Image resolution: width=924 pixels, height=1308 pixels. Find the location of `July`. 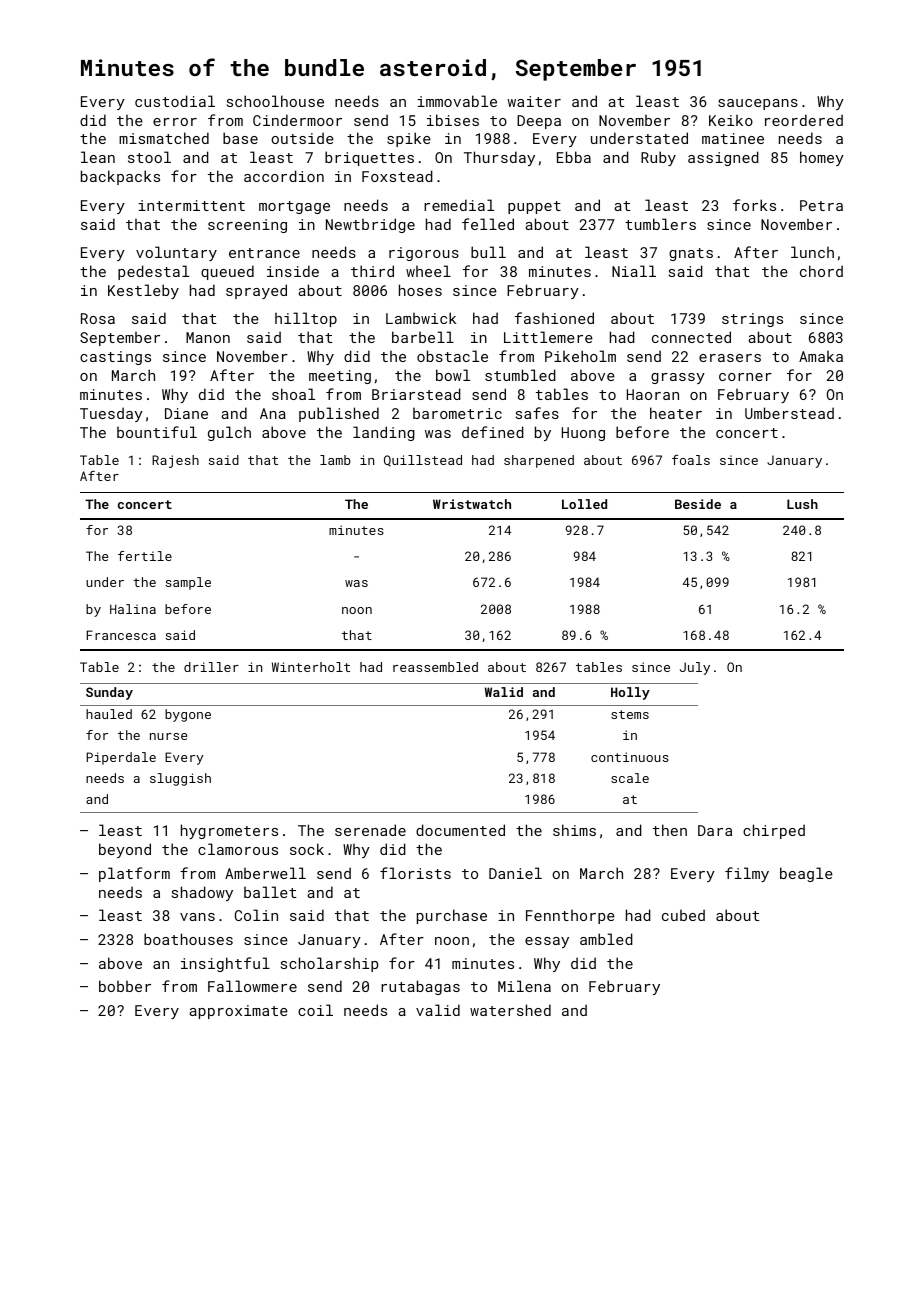

July is located at coordinates (695, 668).
